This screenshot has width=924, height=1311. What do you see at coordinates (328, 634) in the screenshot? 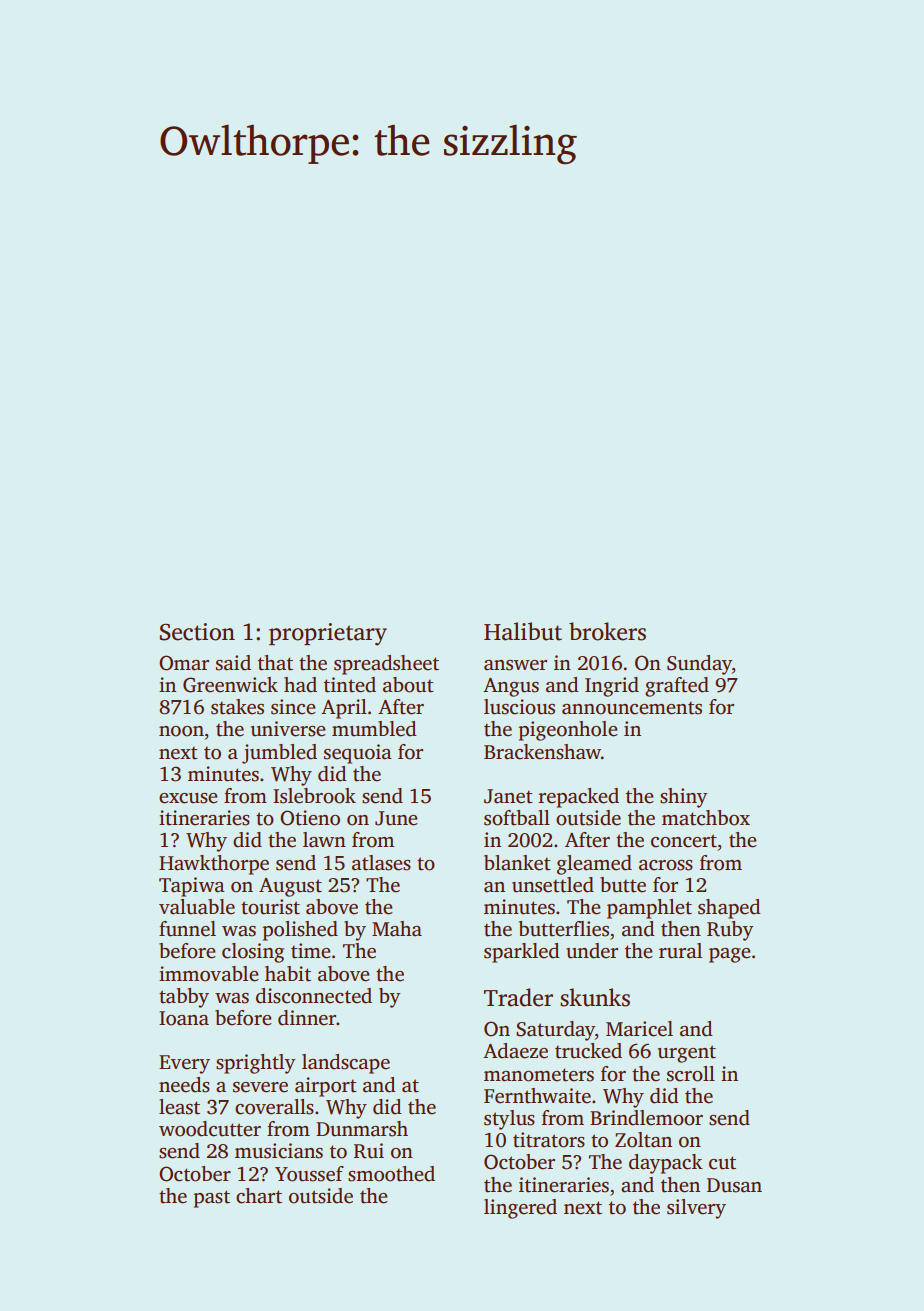
I see `proprietary` at bounding box center [328, 634].
